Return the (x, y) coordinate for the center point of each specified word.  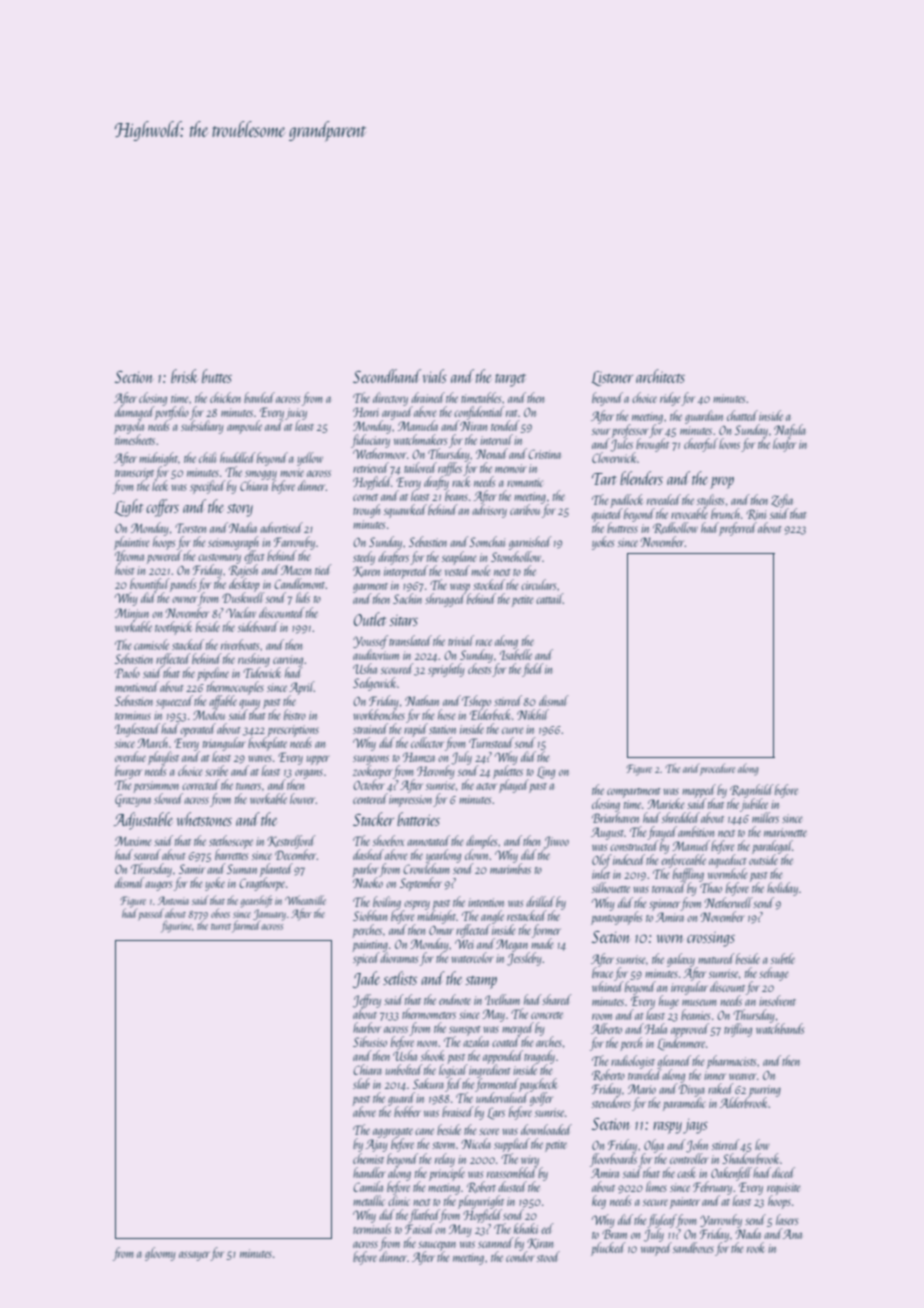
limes (656, 1186)
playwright (481, 1202)
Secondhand (387, 376)
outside (763, 860)
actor (486, 786)
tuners (248, 786)
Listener (612, 378)
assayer (194, 1256)
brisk (184, 376)
